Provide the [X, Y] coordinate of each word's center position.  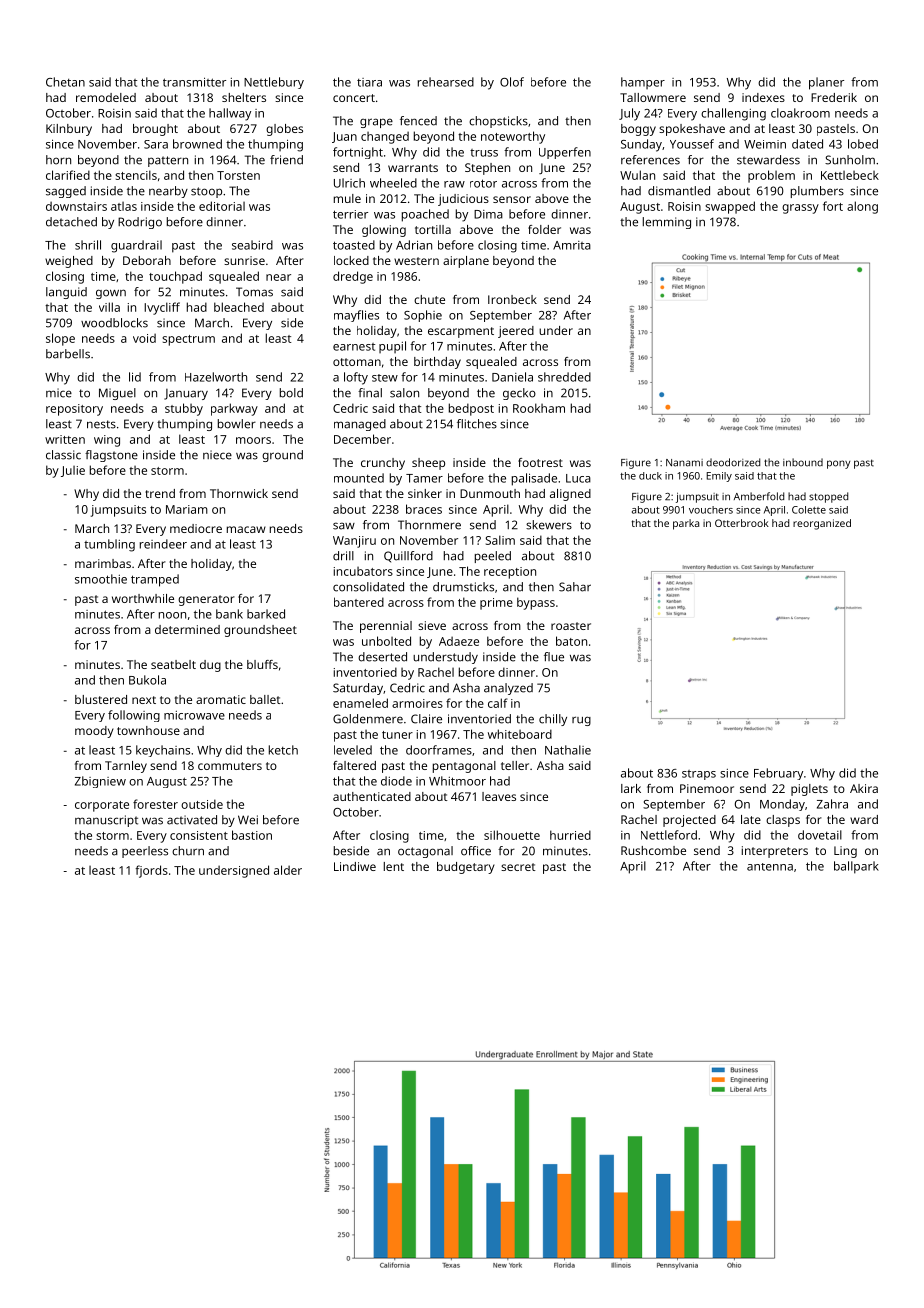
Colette [809, 510]
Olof [512, 82]
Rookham [539, 408]
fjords [151, 871]
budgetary [466, 868]
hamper [643, 83]
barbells [68, 354]
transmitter [194, 82]
